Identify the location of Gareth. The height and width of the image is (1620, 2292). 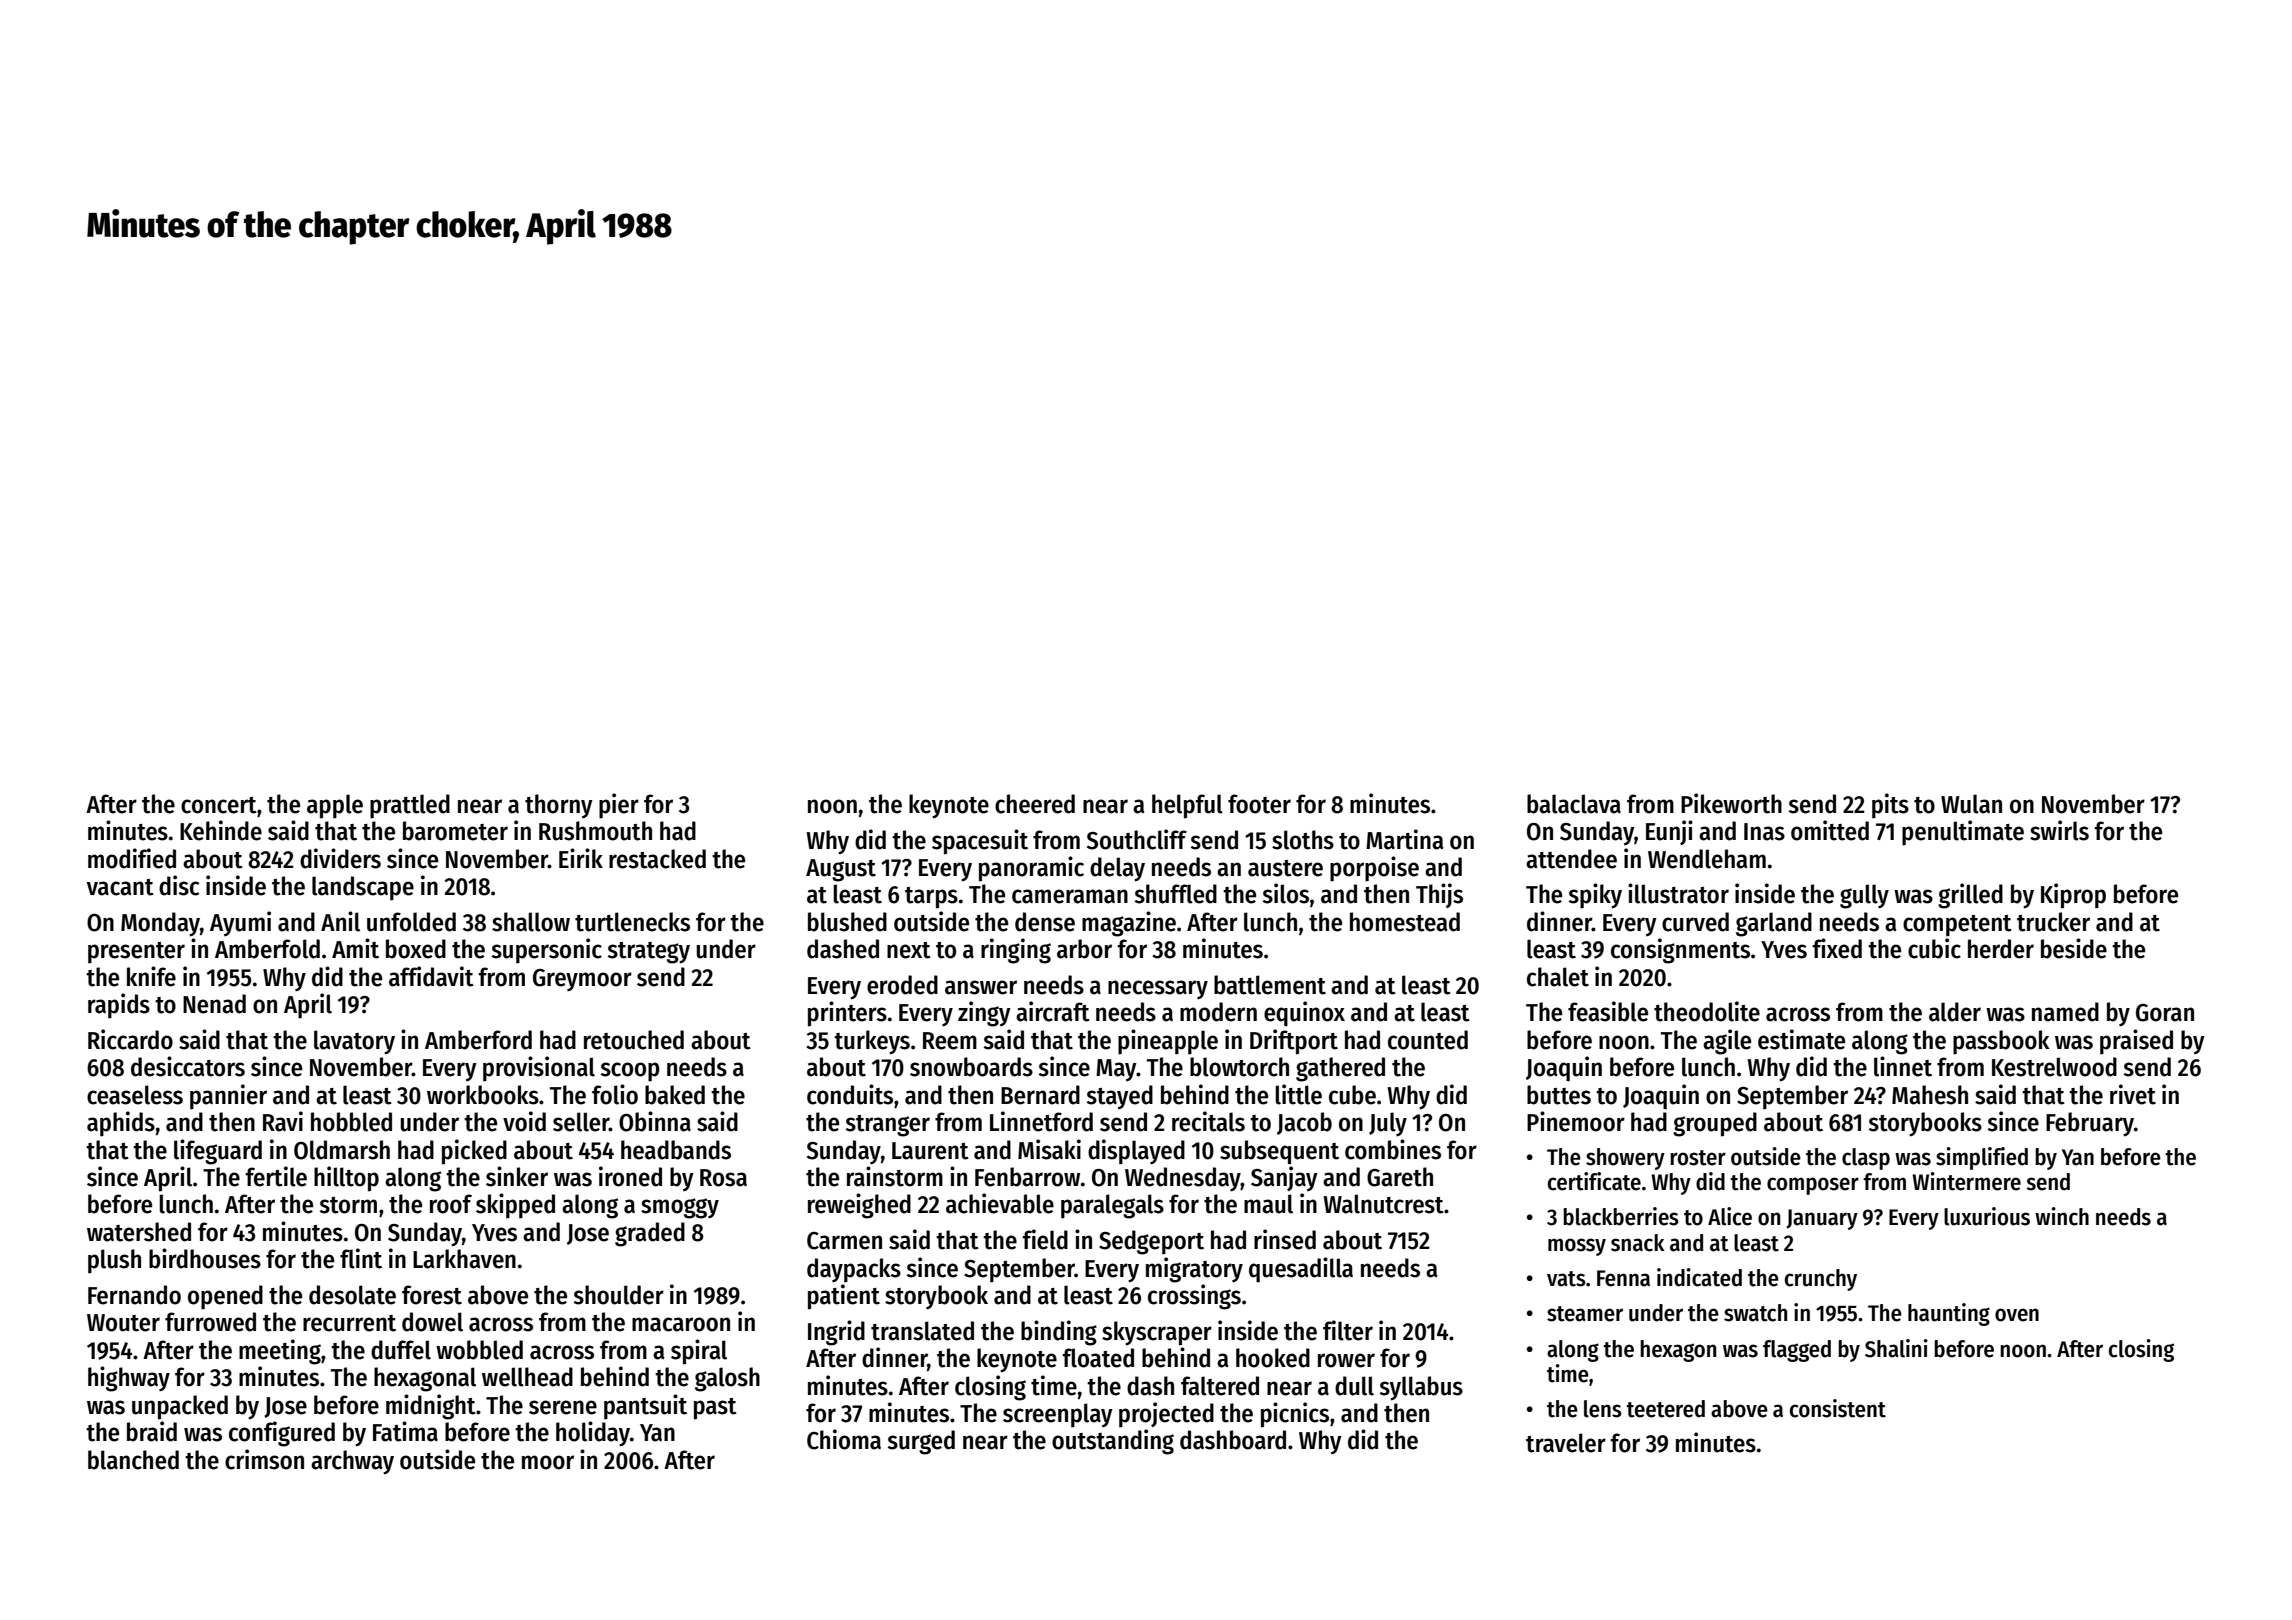
(1400, 1177).
